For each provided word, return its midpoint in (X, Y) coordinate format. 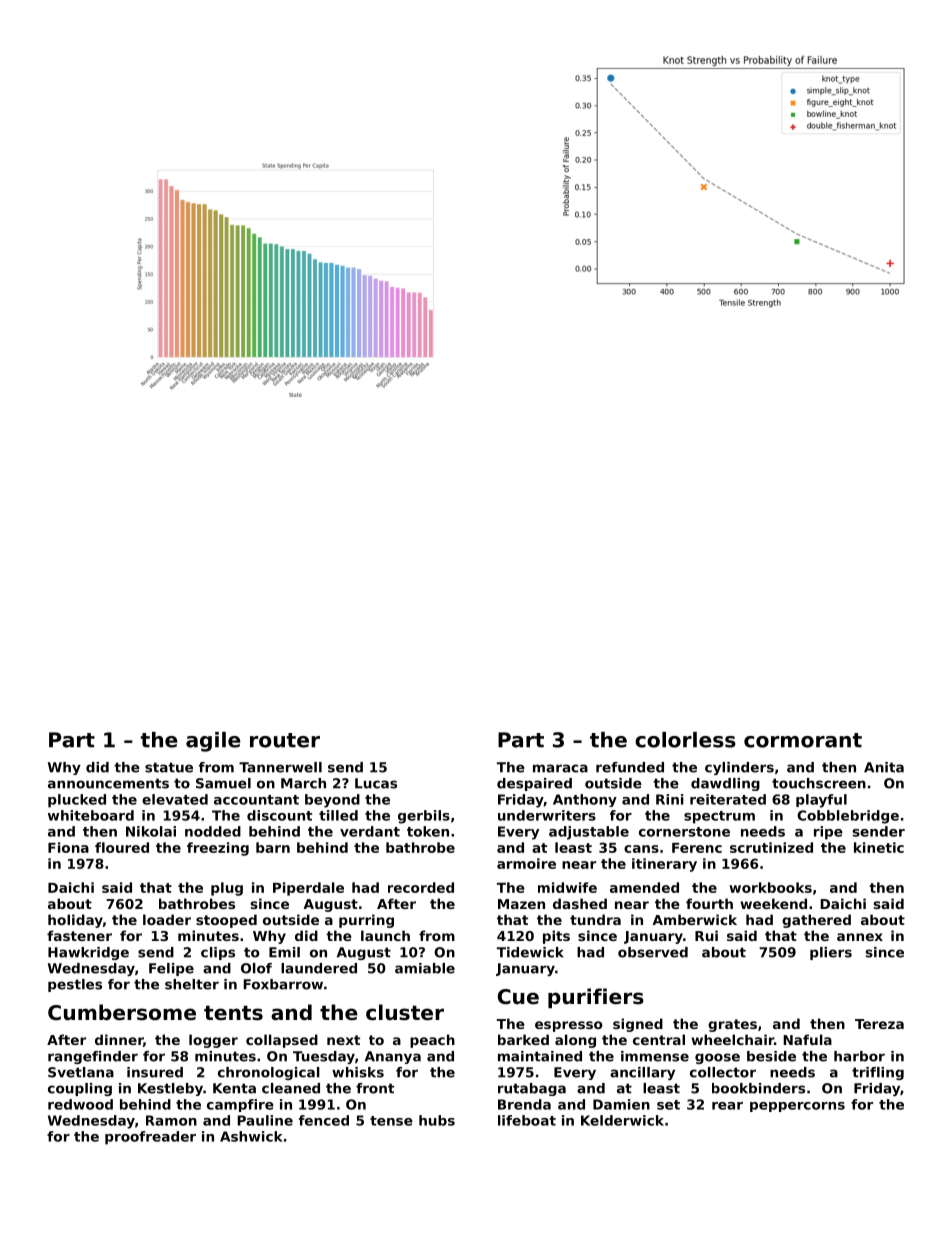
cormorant (803, 740)
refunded (630, 767)
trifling (878, 1073)
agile (213, 742)
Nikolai (151, 831)
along (575, 1041)
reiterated (728, 799)
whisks (358, 1072)
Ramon (171, 1120)
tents (233, 1013)
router (285, 740)
